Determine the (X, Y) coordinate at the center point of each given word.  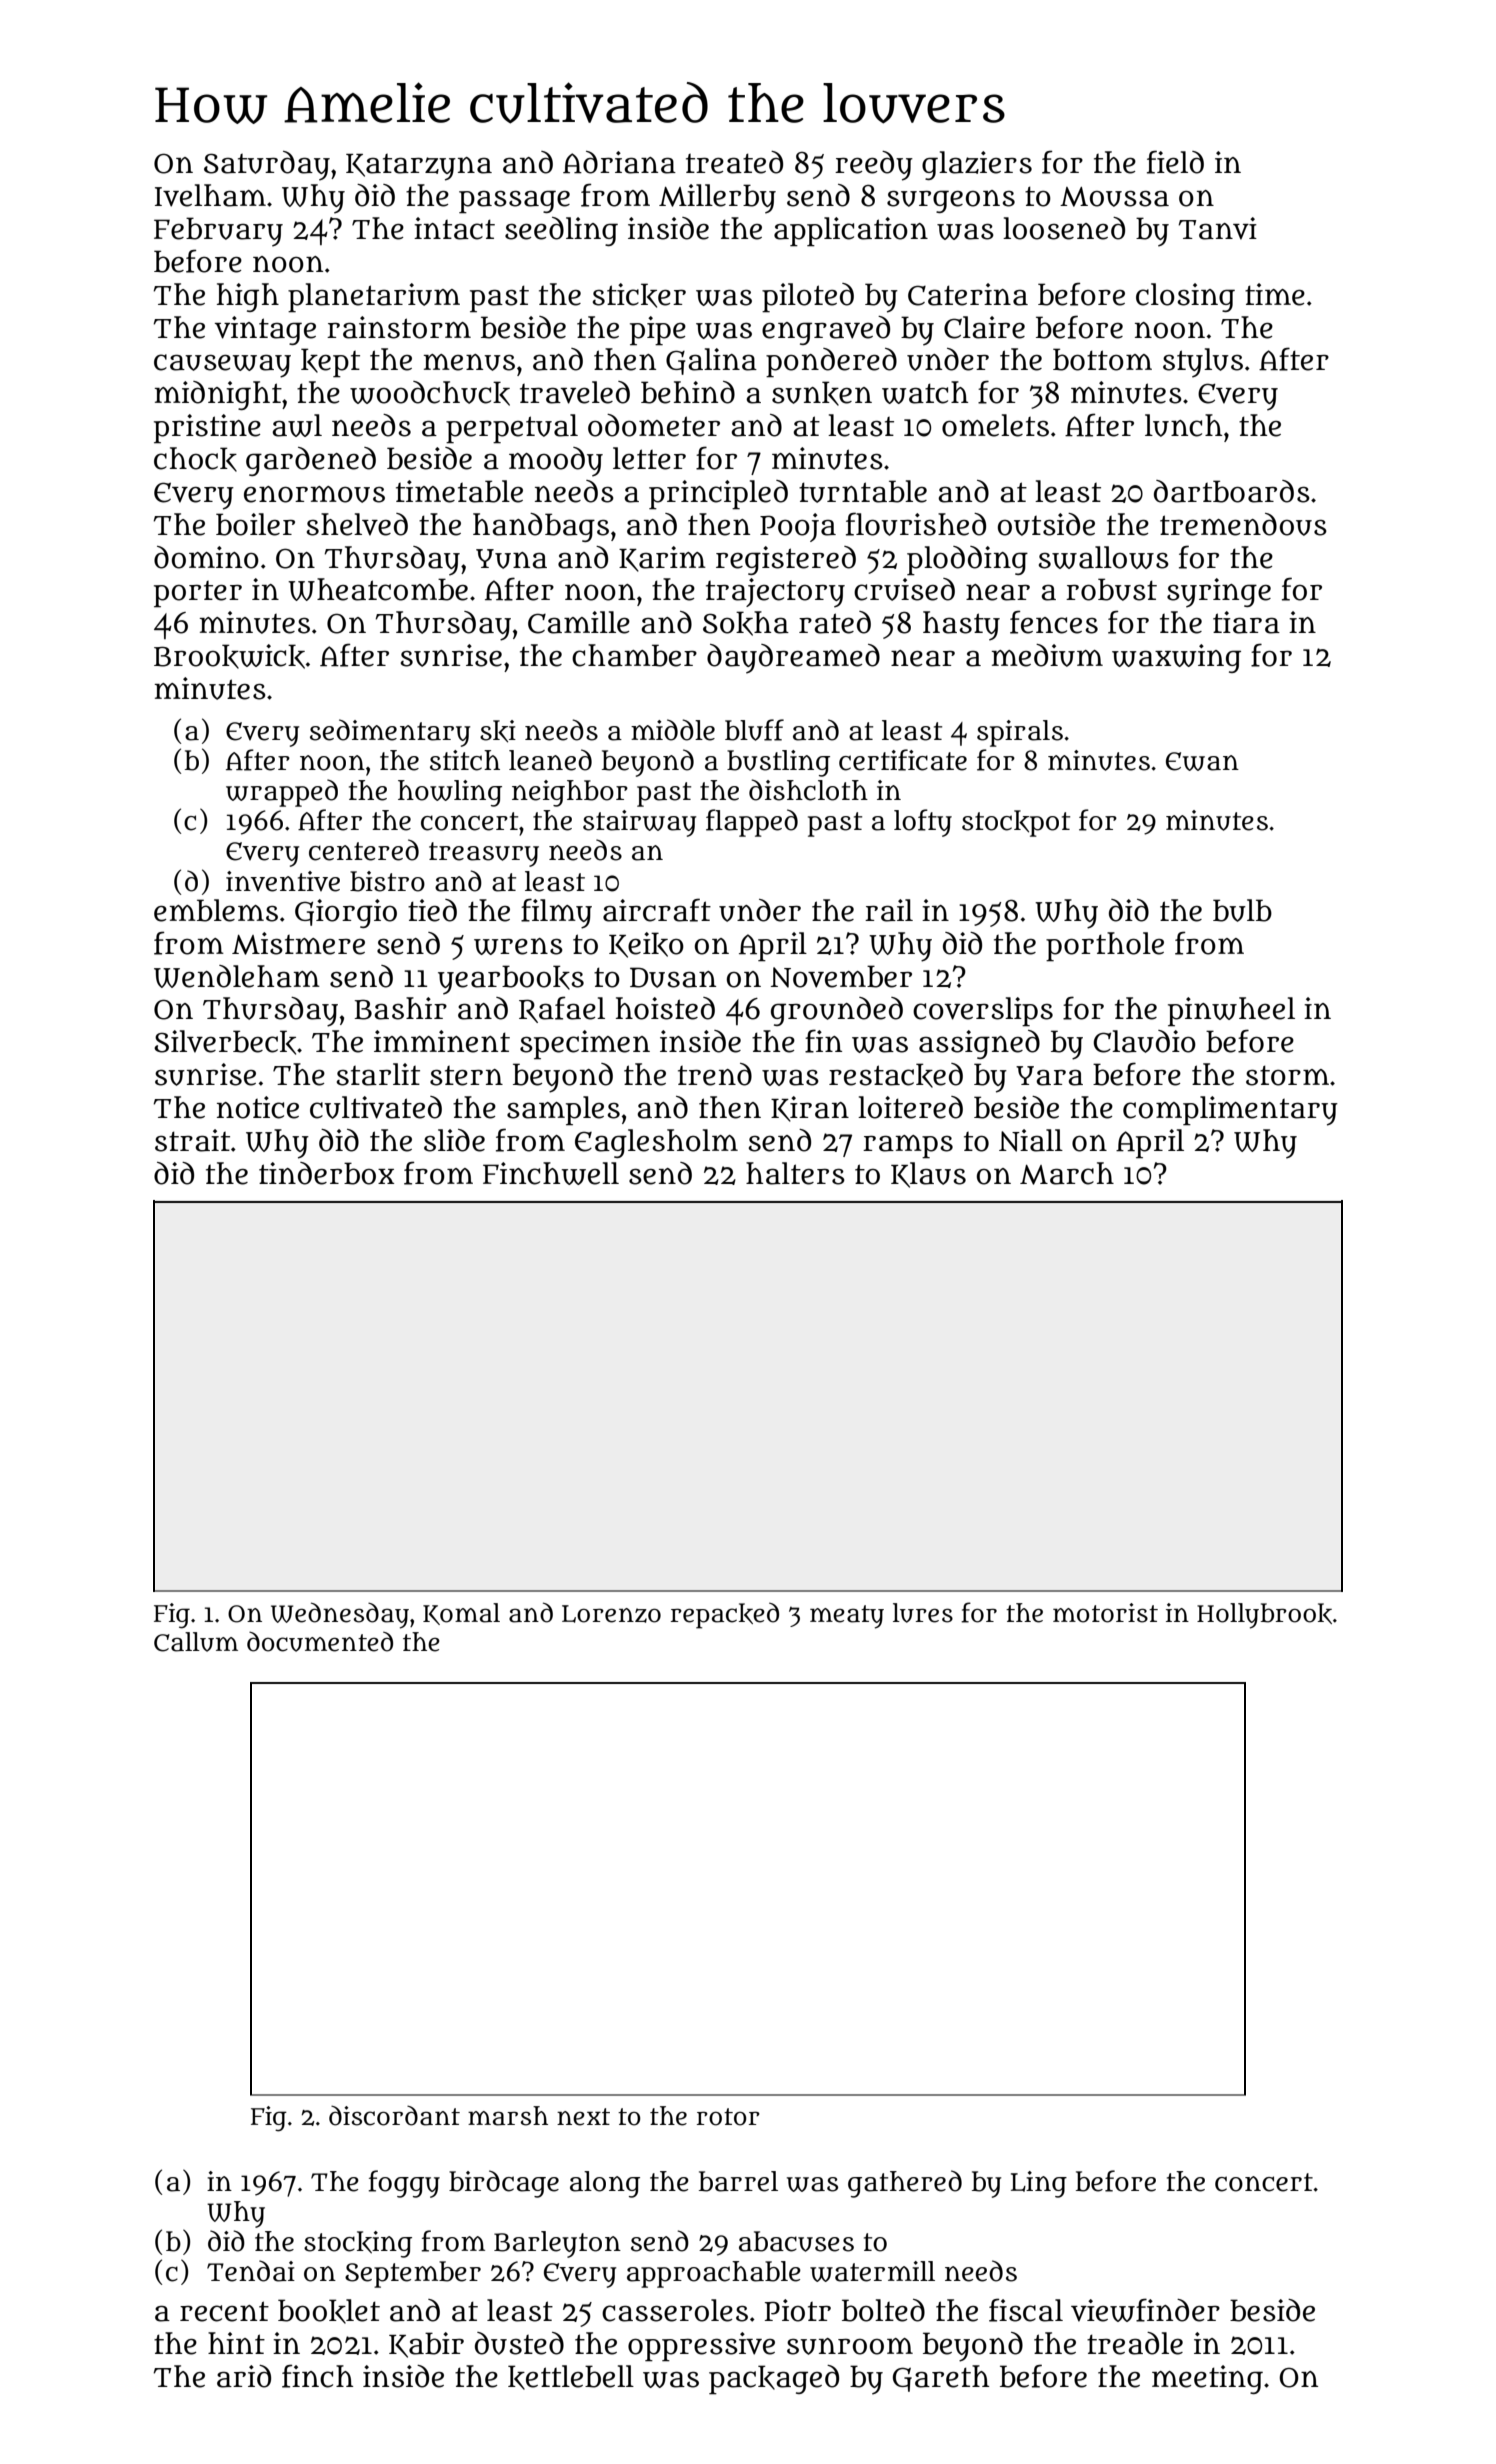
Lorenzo (611, 1614)
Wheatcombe (378, 589)
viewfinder (1145, 2310)
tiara (1246, 622)
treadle (1135, 2343)
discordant (394, 2116)
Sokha (746, 623)
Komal (461, 1614)
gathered (905, 2184)
